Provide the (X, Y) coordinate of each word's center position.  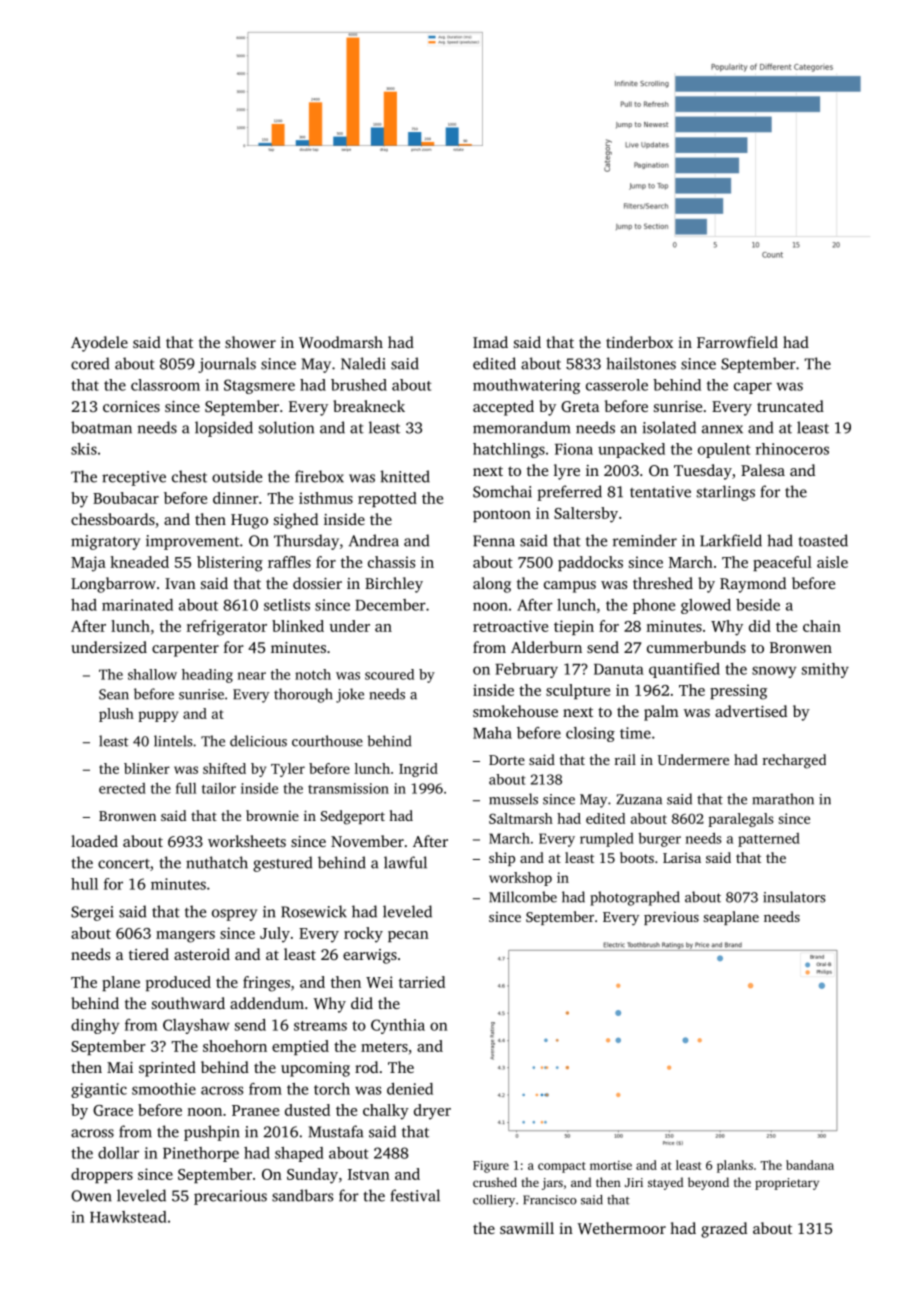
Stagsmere (259, 386)
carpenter (185, 650)
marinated (137, 605)
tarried (422, 982)
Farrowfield (737, 342)
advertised (751, 711)
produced (178, 983)
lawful (405, 862)
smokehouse (515, 711)
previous (671, 918)
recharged (794, 761)
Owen (91, 1196)
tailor (219, 788)
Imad (490, 342)
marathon (783, 799)
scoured (389, 674)
